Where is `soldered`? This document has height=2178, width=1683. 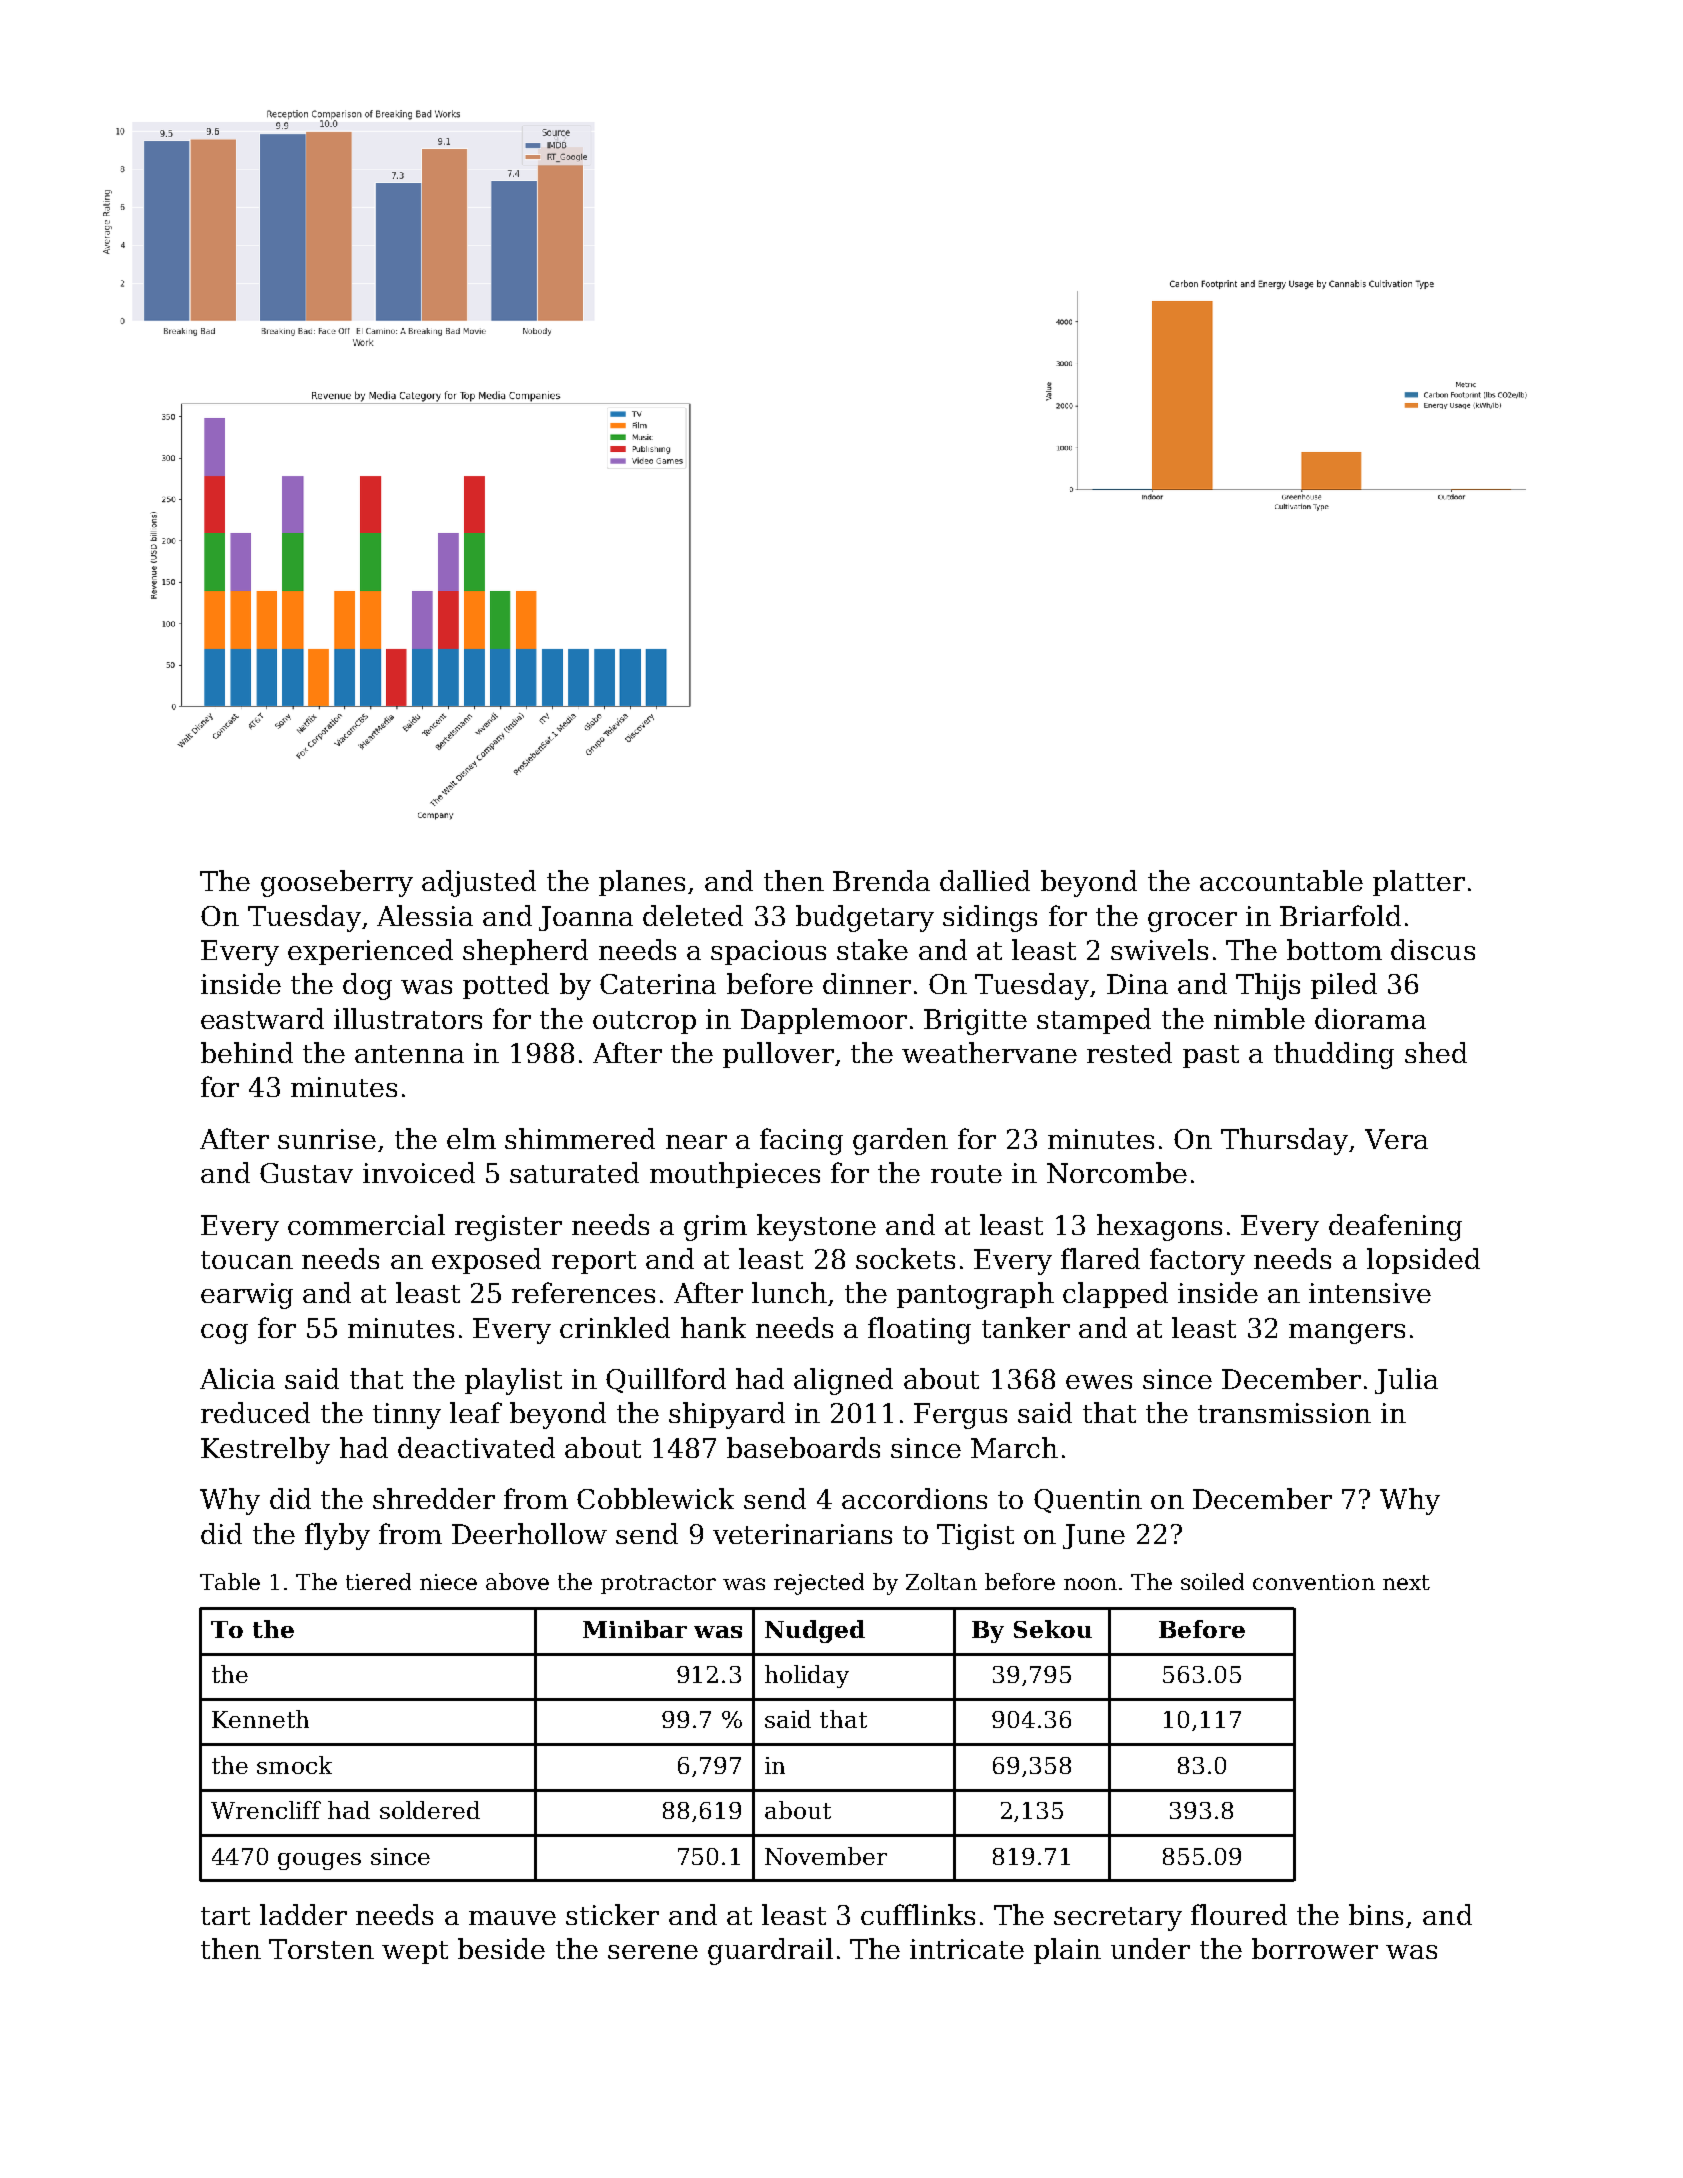 soldered is located at coordinates (430, 1810).
